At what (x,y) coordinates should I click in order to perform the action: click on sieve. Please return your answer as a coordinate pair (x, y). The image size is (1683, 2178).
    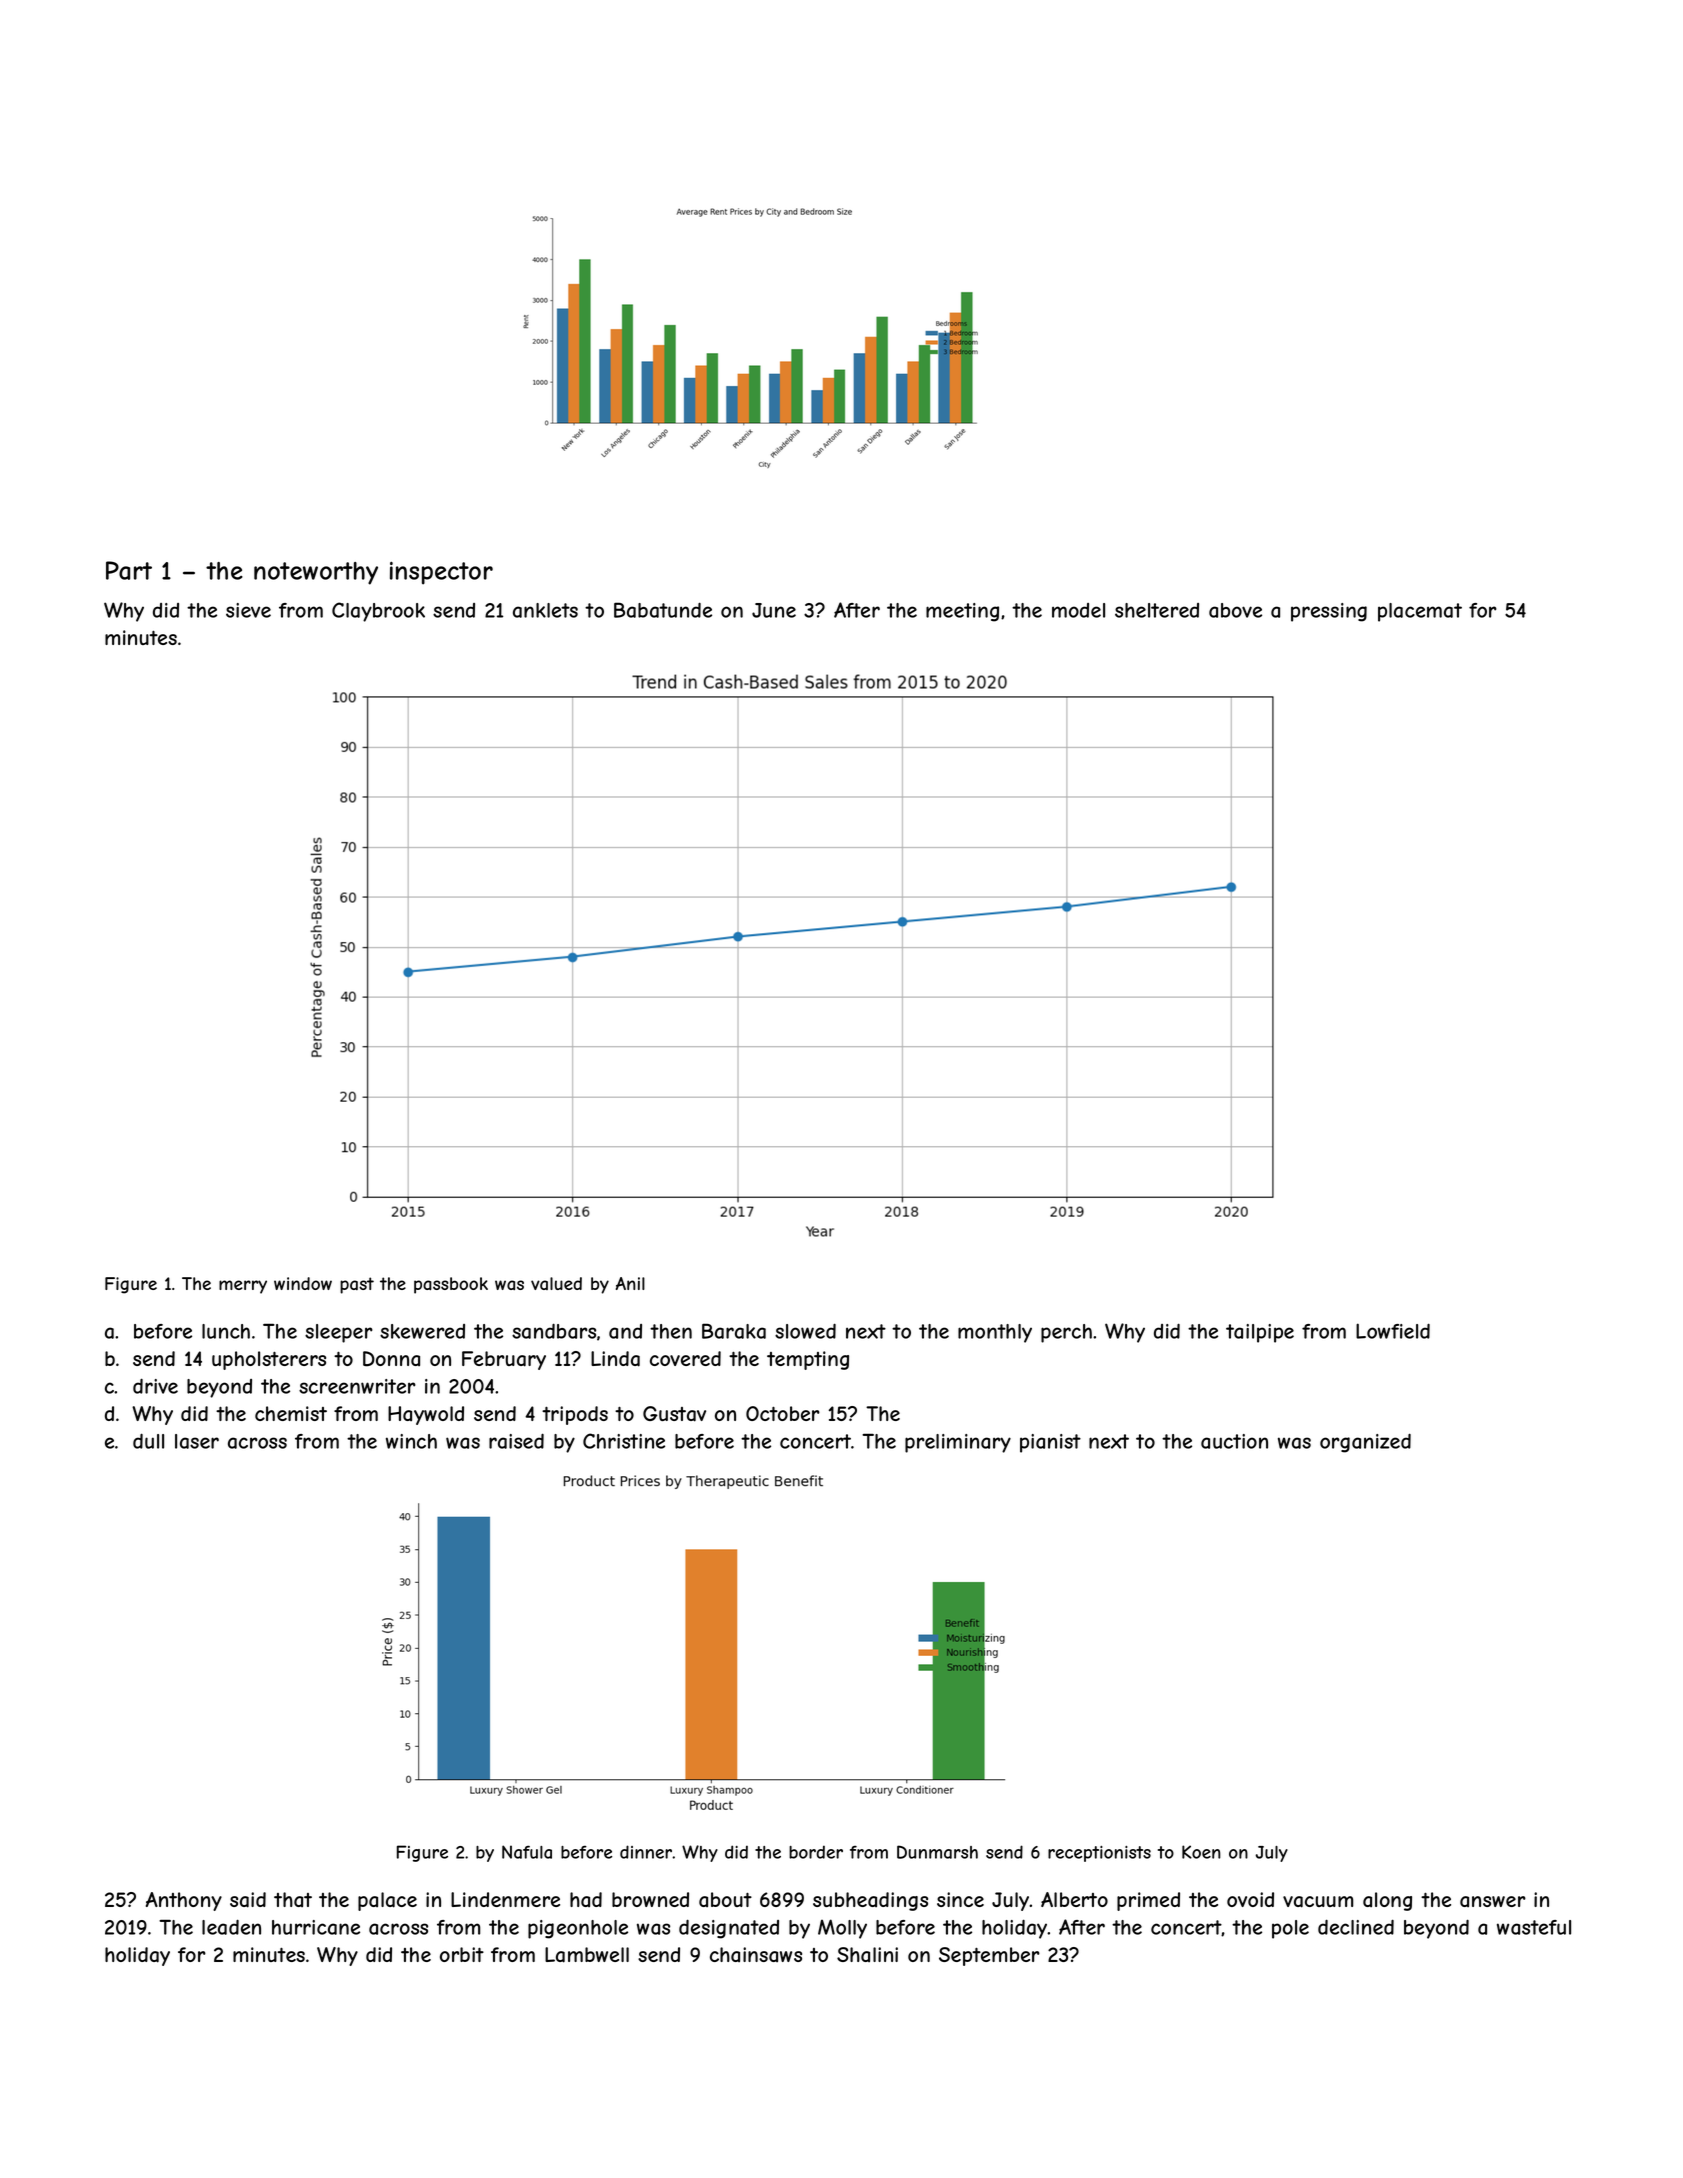
    Looking at the image, I should click on (248, 610).
